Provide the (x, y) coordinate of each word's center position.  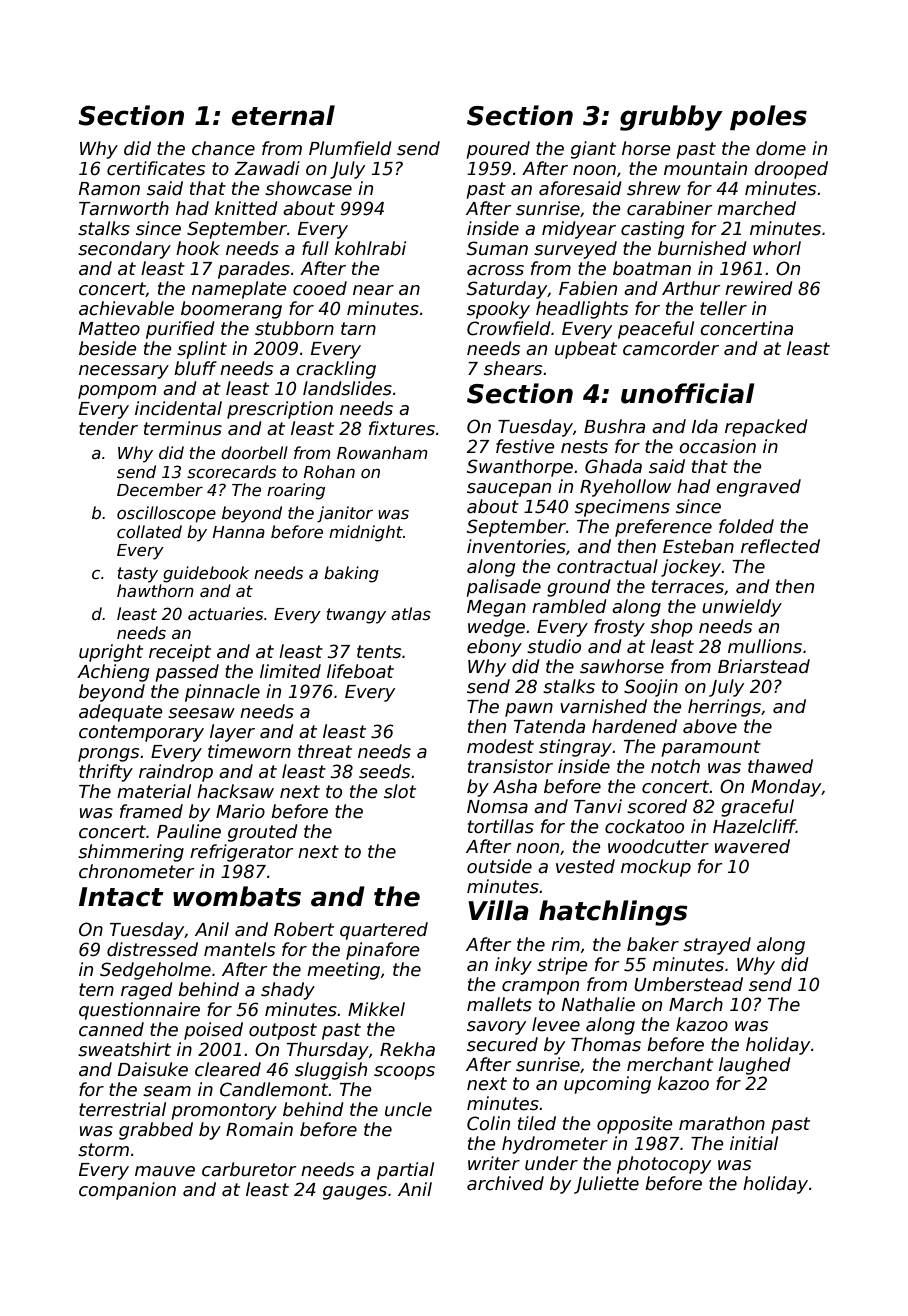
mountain (705, 168)
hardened (634, 726)
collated (149, 531)
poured (498, 150)
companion (127, 1191)
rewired (759, 288)
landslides (347, 388)
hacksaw (235, 791)
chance (223, 148)
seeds (384, 771)
